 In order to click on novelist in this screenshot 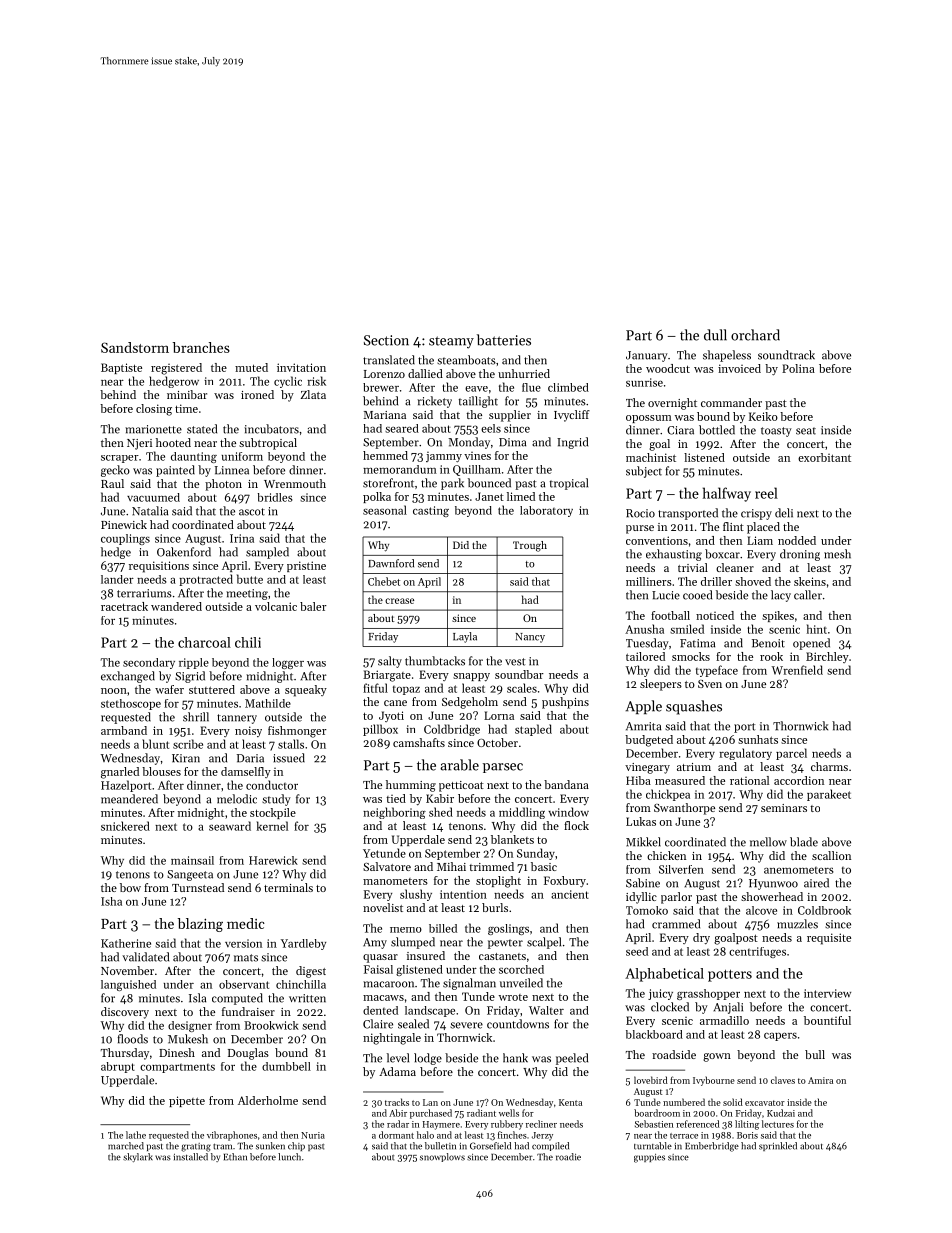, I will do `click(383, 907)`.
